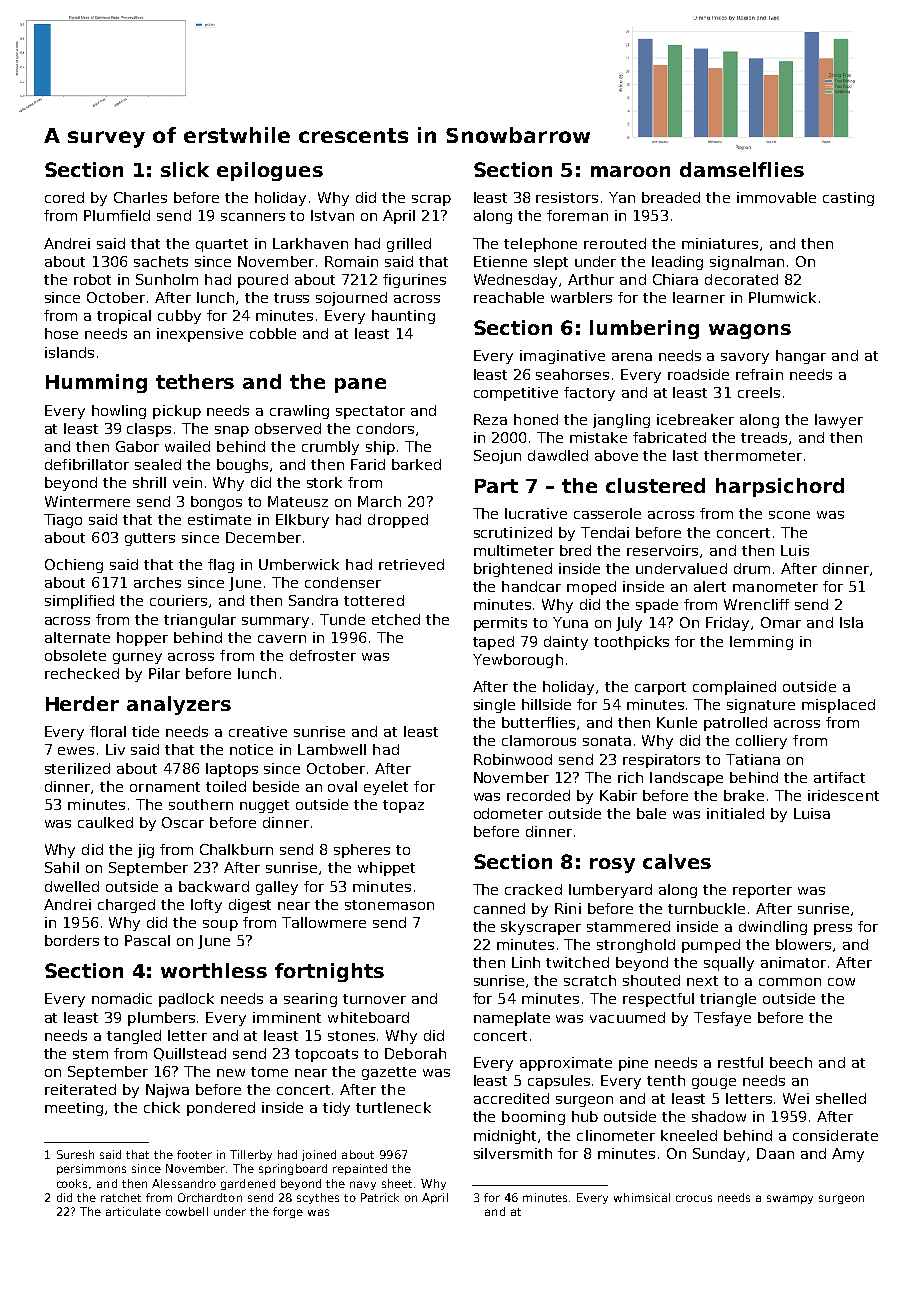  I want to click on borders, so click(72, 940).
